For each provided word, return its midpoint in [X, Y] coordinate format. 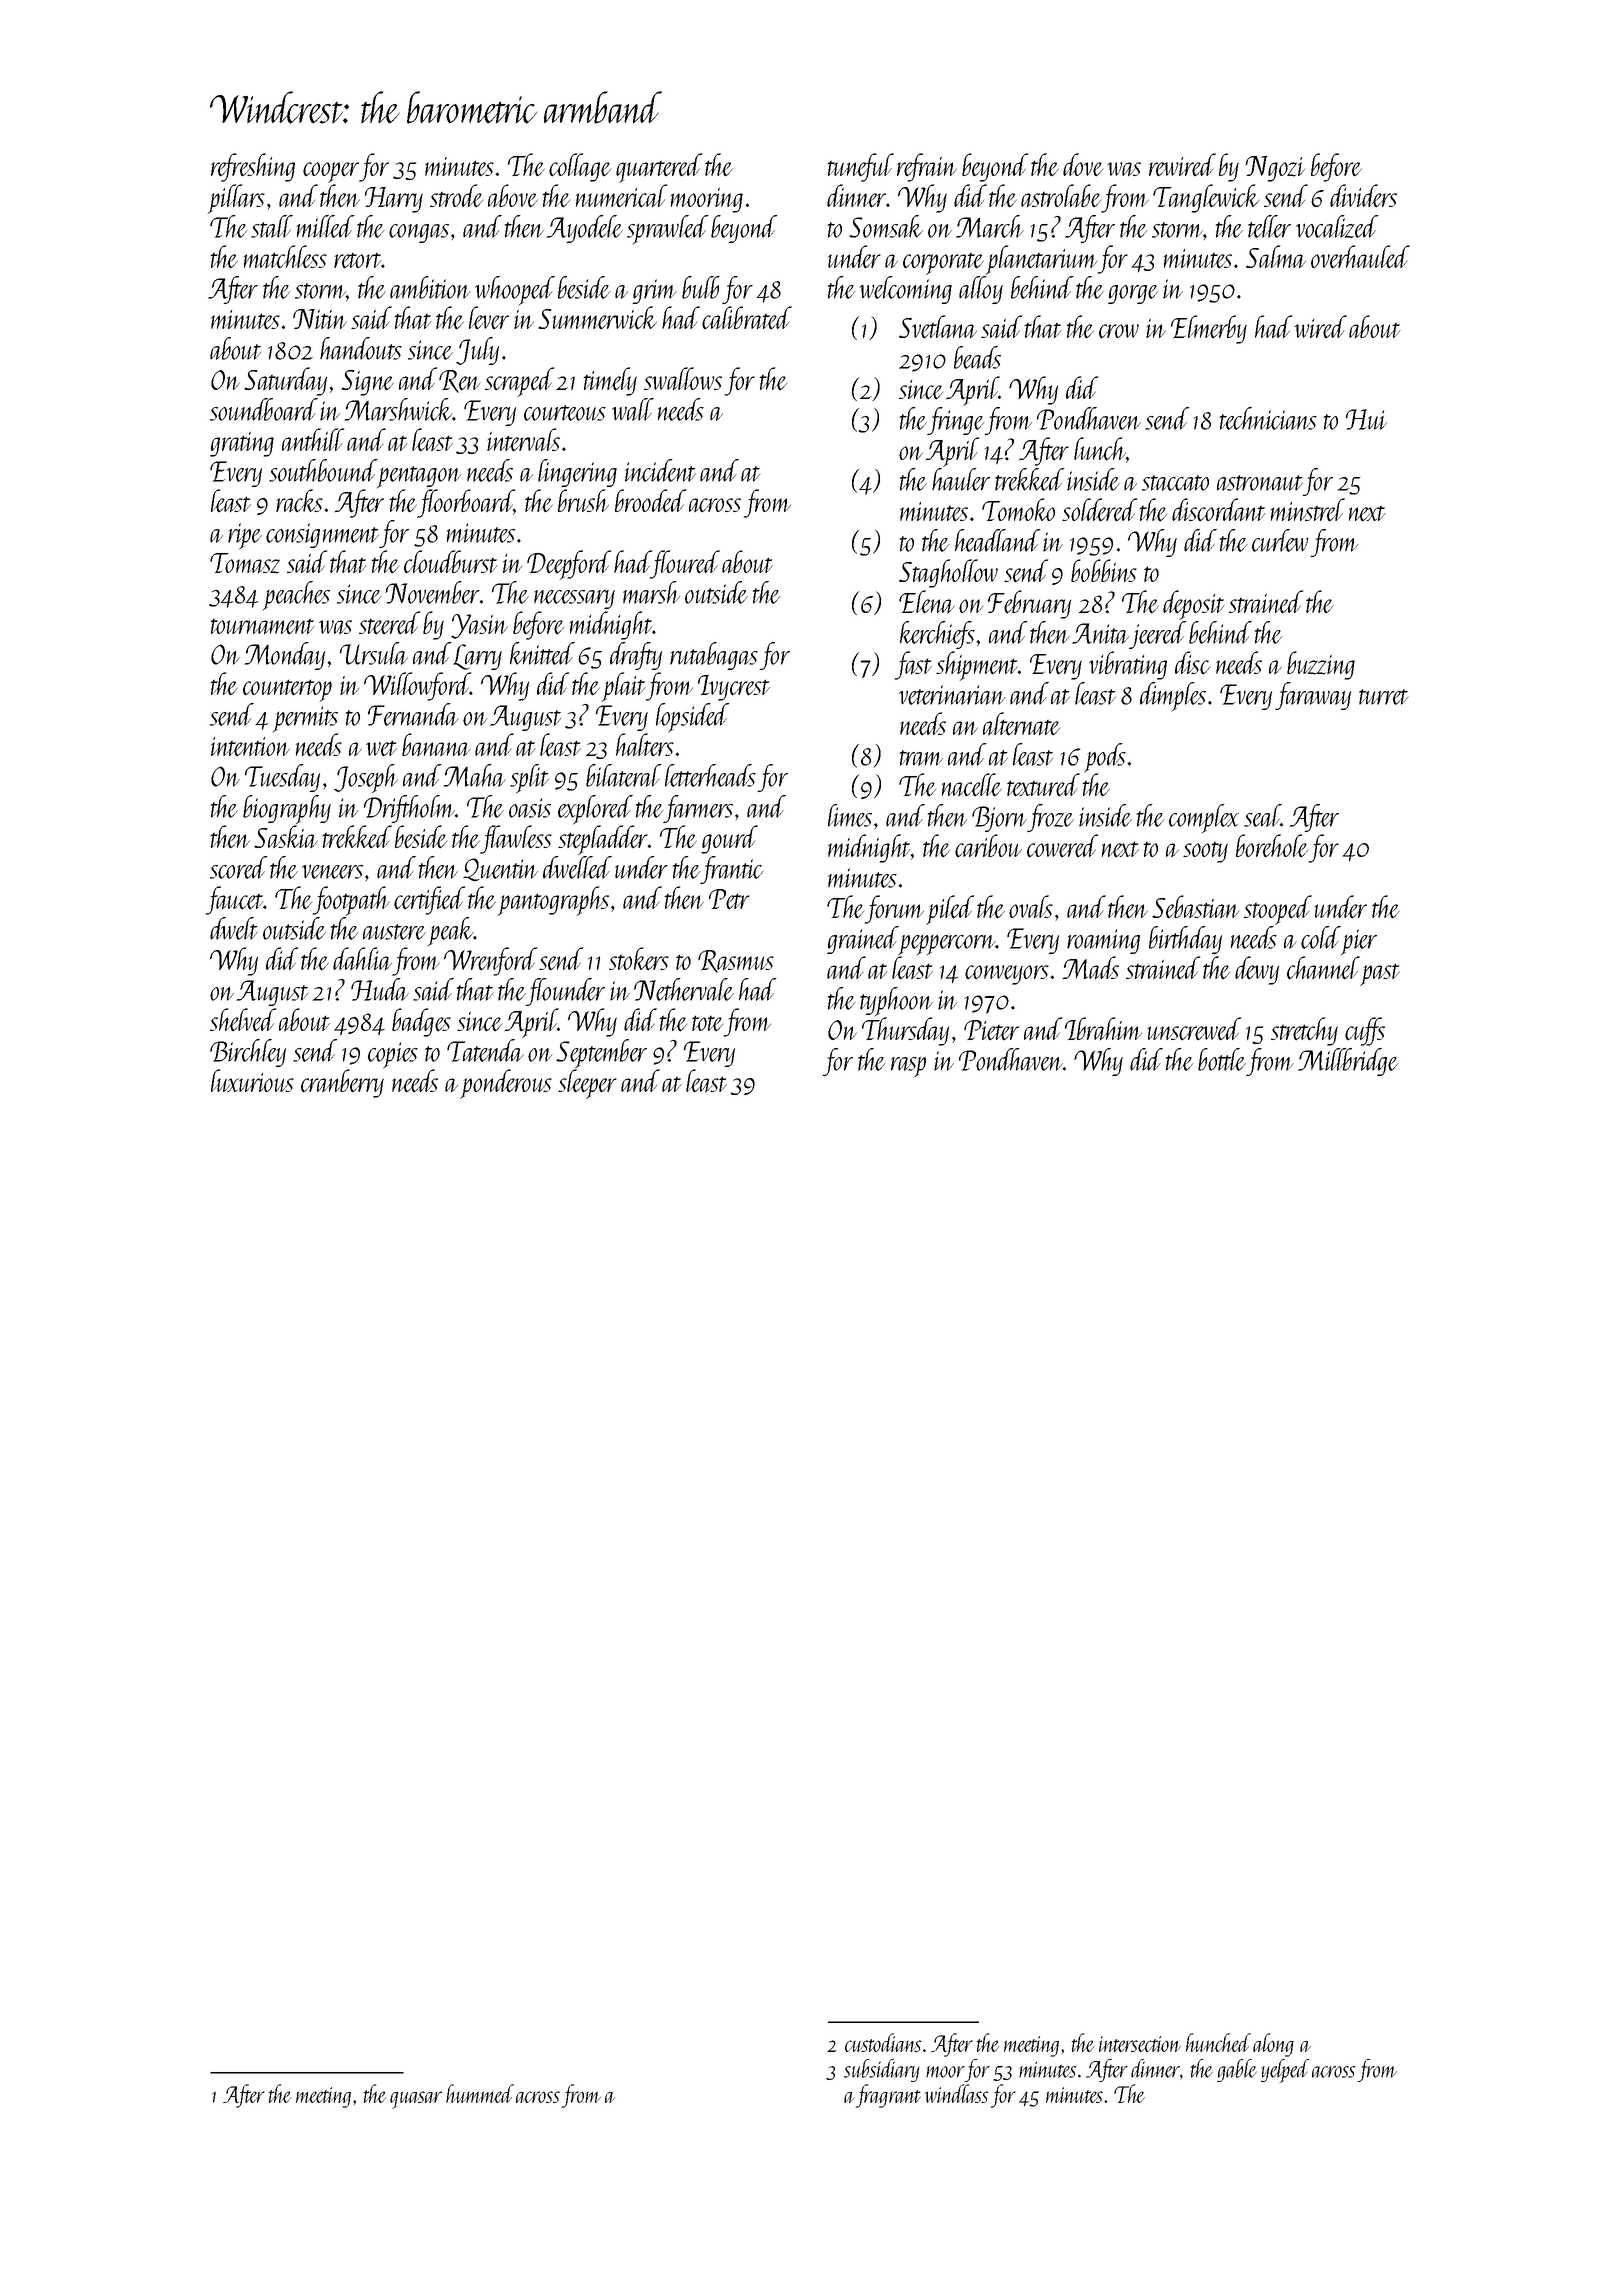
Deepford [569, 565]
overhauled [1360, 257]
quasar [416, 2100]
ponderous [506, 1084]
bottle [1222, 1059]
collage [580, 167]
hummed [480, 2093]
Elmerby [1209, 329]
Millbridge [1348, 1062]
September [601, 1053]
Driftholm [409, 809]
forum [894, 909]
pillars [236, 199]
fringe [956, 421]
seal [1262, 815]
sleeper [587, 1084]
